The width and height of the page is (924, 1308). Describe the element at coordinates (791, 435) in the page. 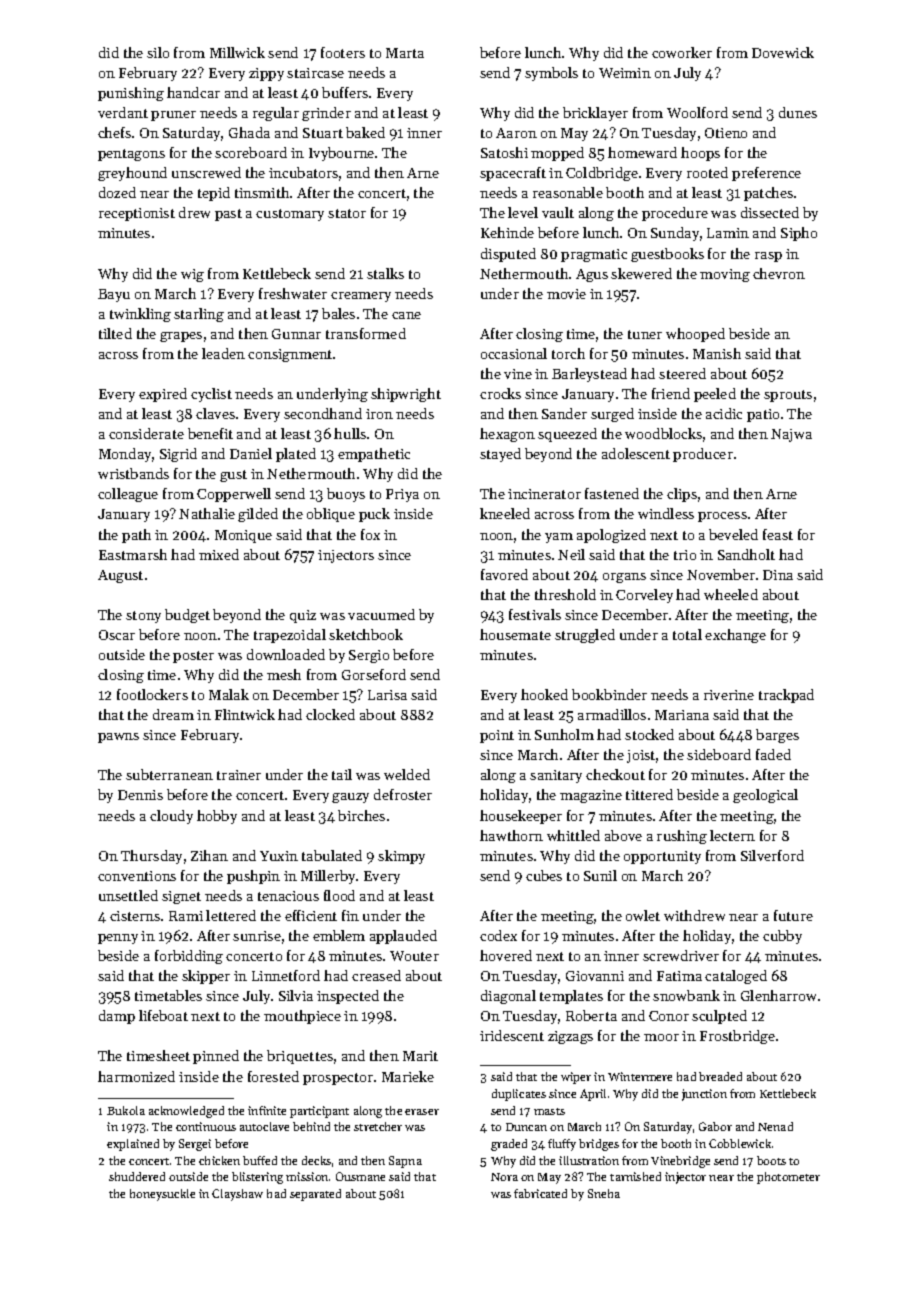

I see `Najwa` at that location.
